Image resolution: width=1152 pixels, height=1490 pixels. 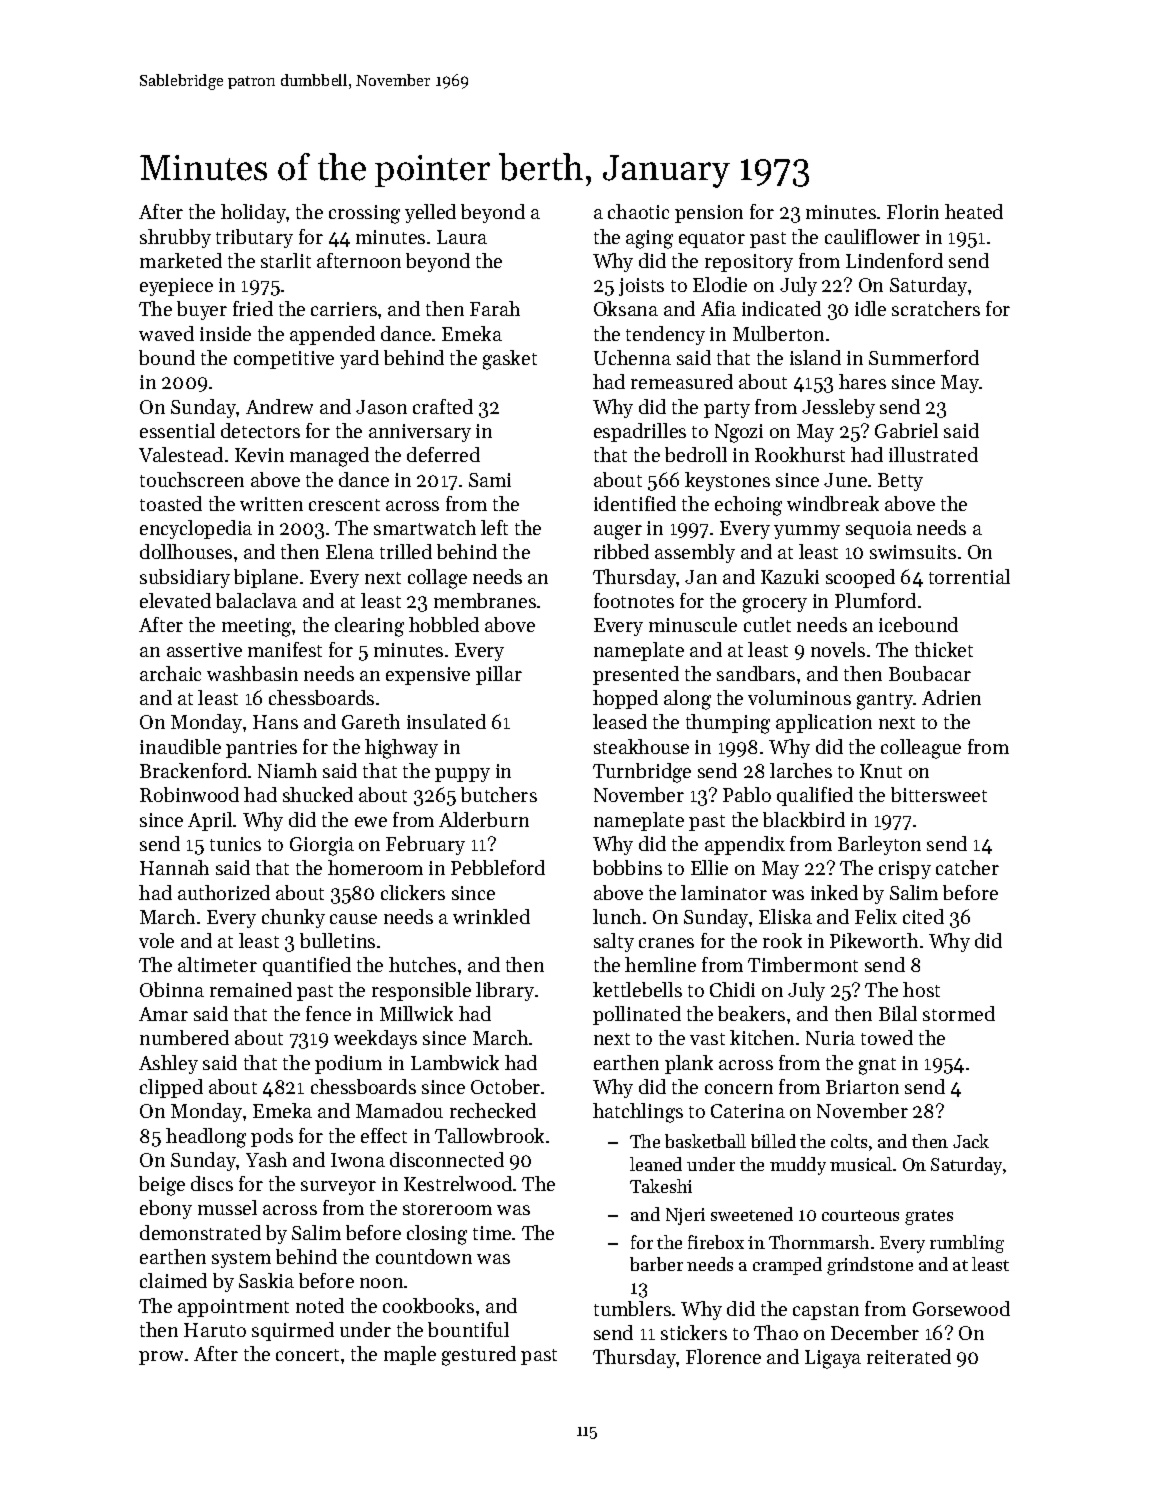 What do you see at coordinates (862, 1087) in the screenshot?
I see `Briarton` at bounding box center [862, 1087].
